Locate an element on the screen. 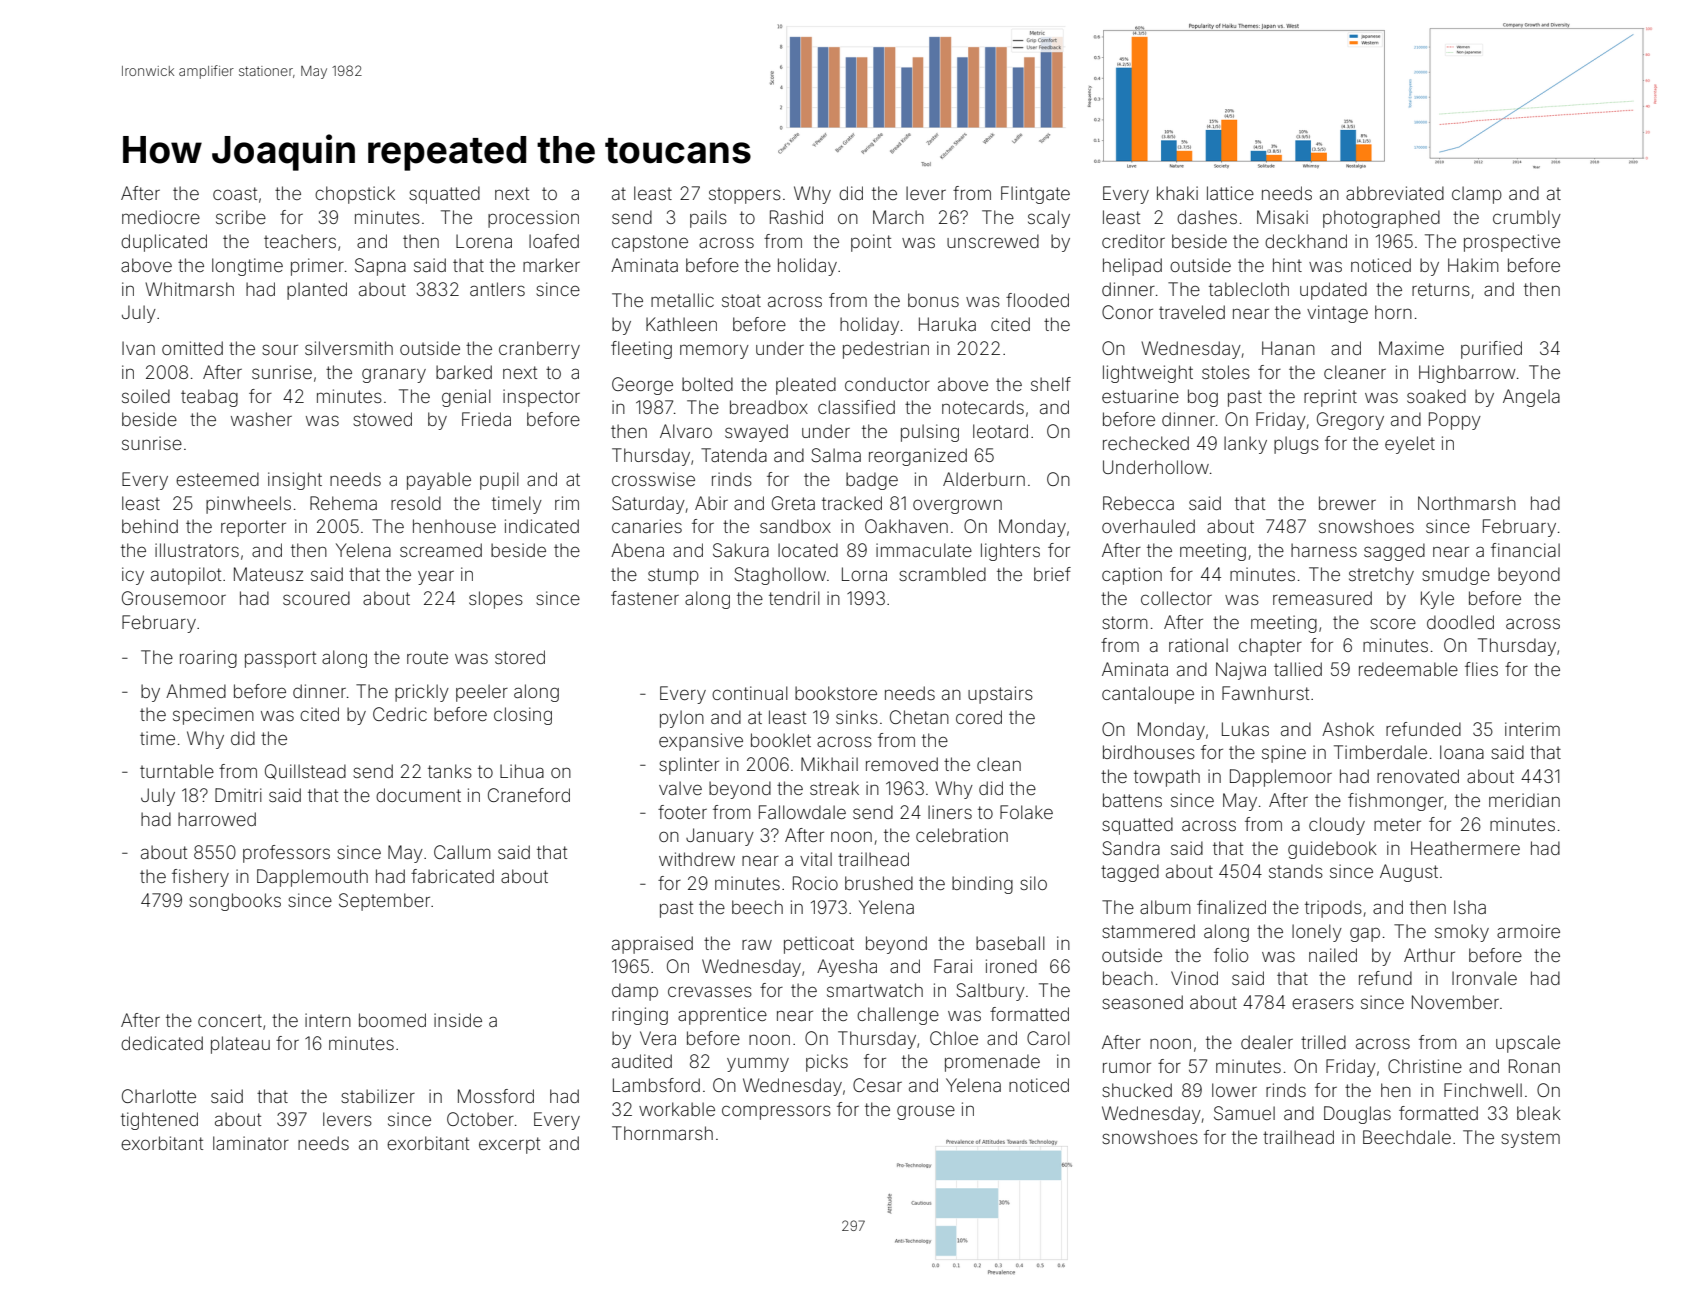  Fallowdale is located at coordinates (802, 812).
